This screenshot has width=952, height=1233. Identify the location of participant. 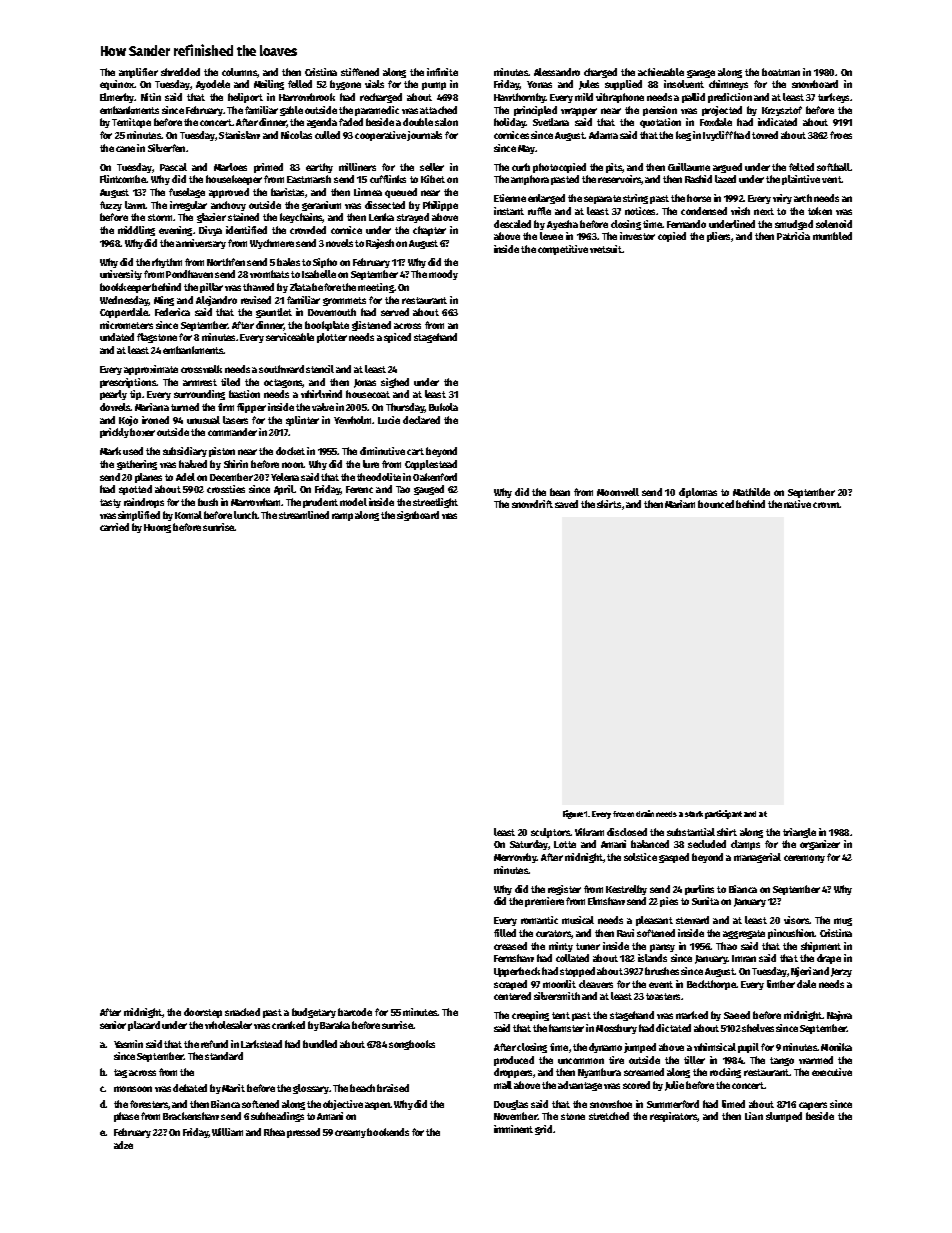
(723, 814).
